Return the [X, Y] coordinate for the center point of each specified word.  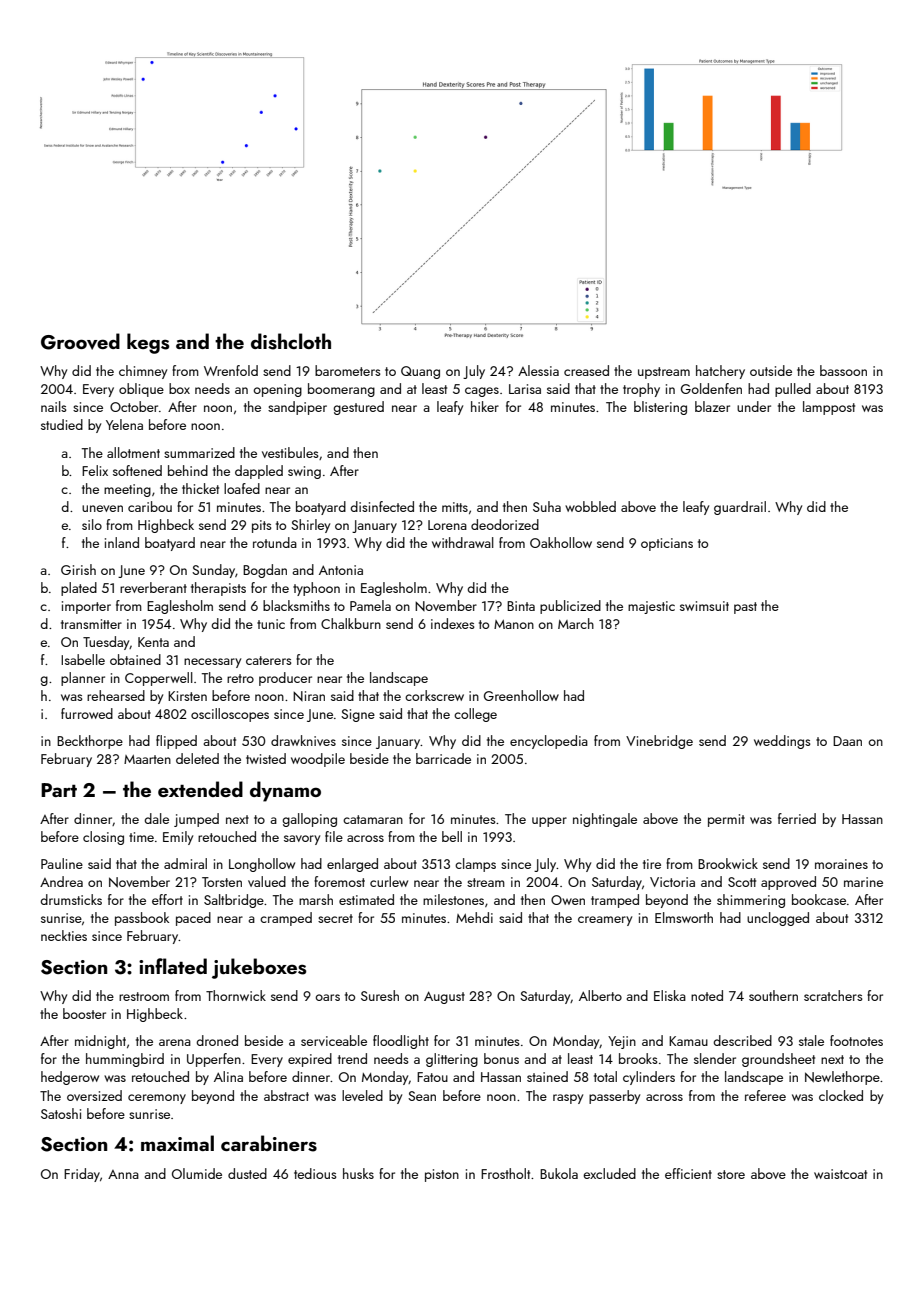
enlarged [352, 865]
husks [358, 1173]
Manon [514, 624]
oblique [141, 390]
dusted [247, 1173]
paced [193, 919]
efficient [688, 1173]
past [745, 608]
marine [863, 882]
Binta [521, 606]
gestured [358, 408]
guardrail [740, 508]
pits [262, 526]
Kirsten [187, 696]
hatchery [720, 372]
